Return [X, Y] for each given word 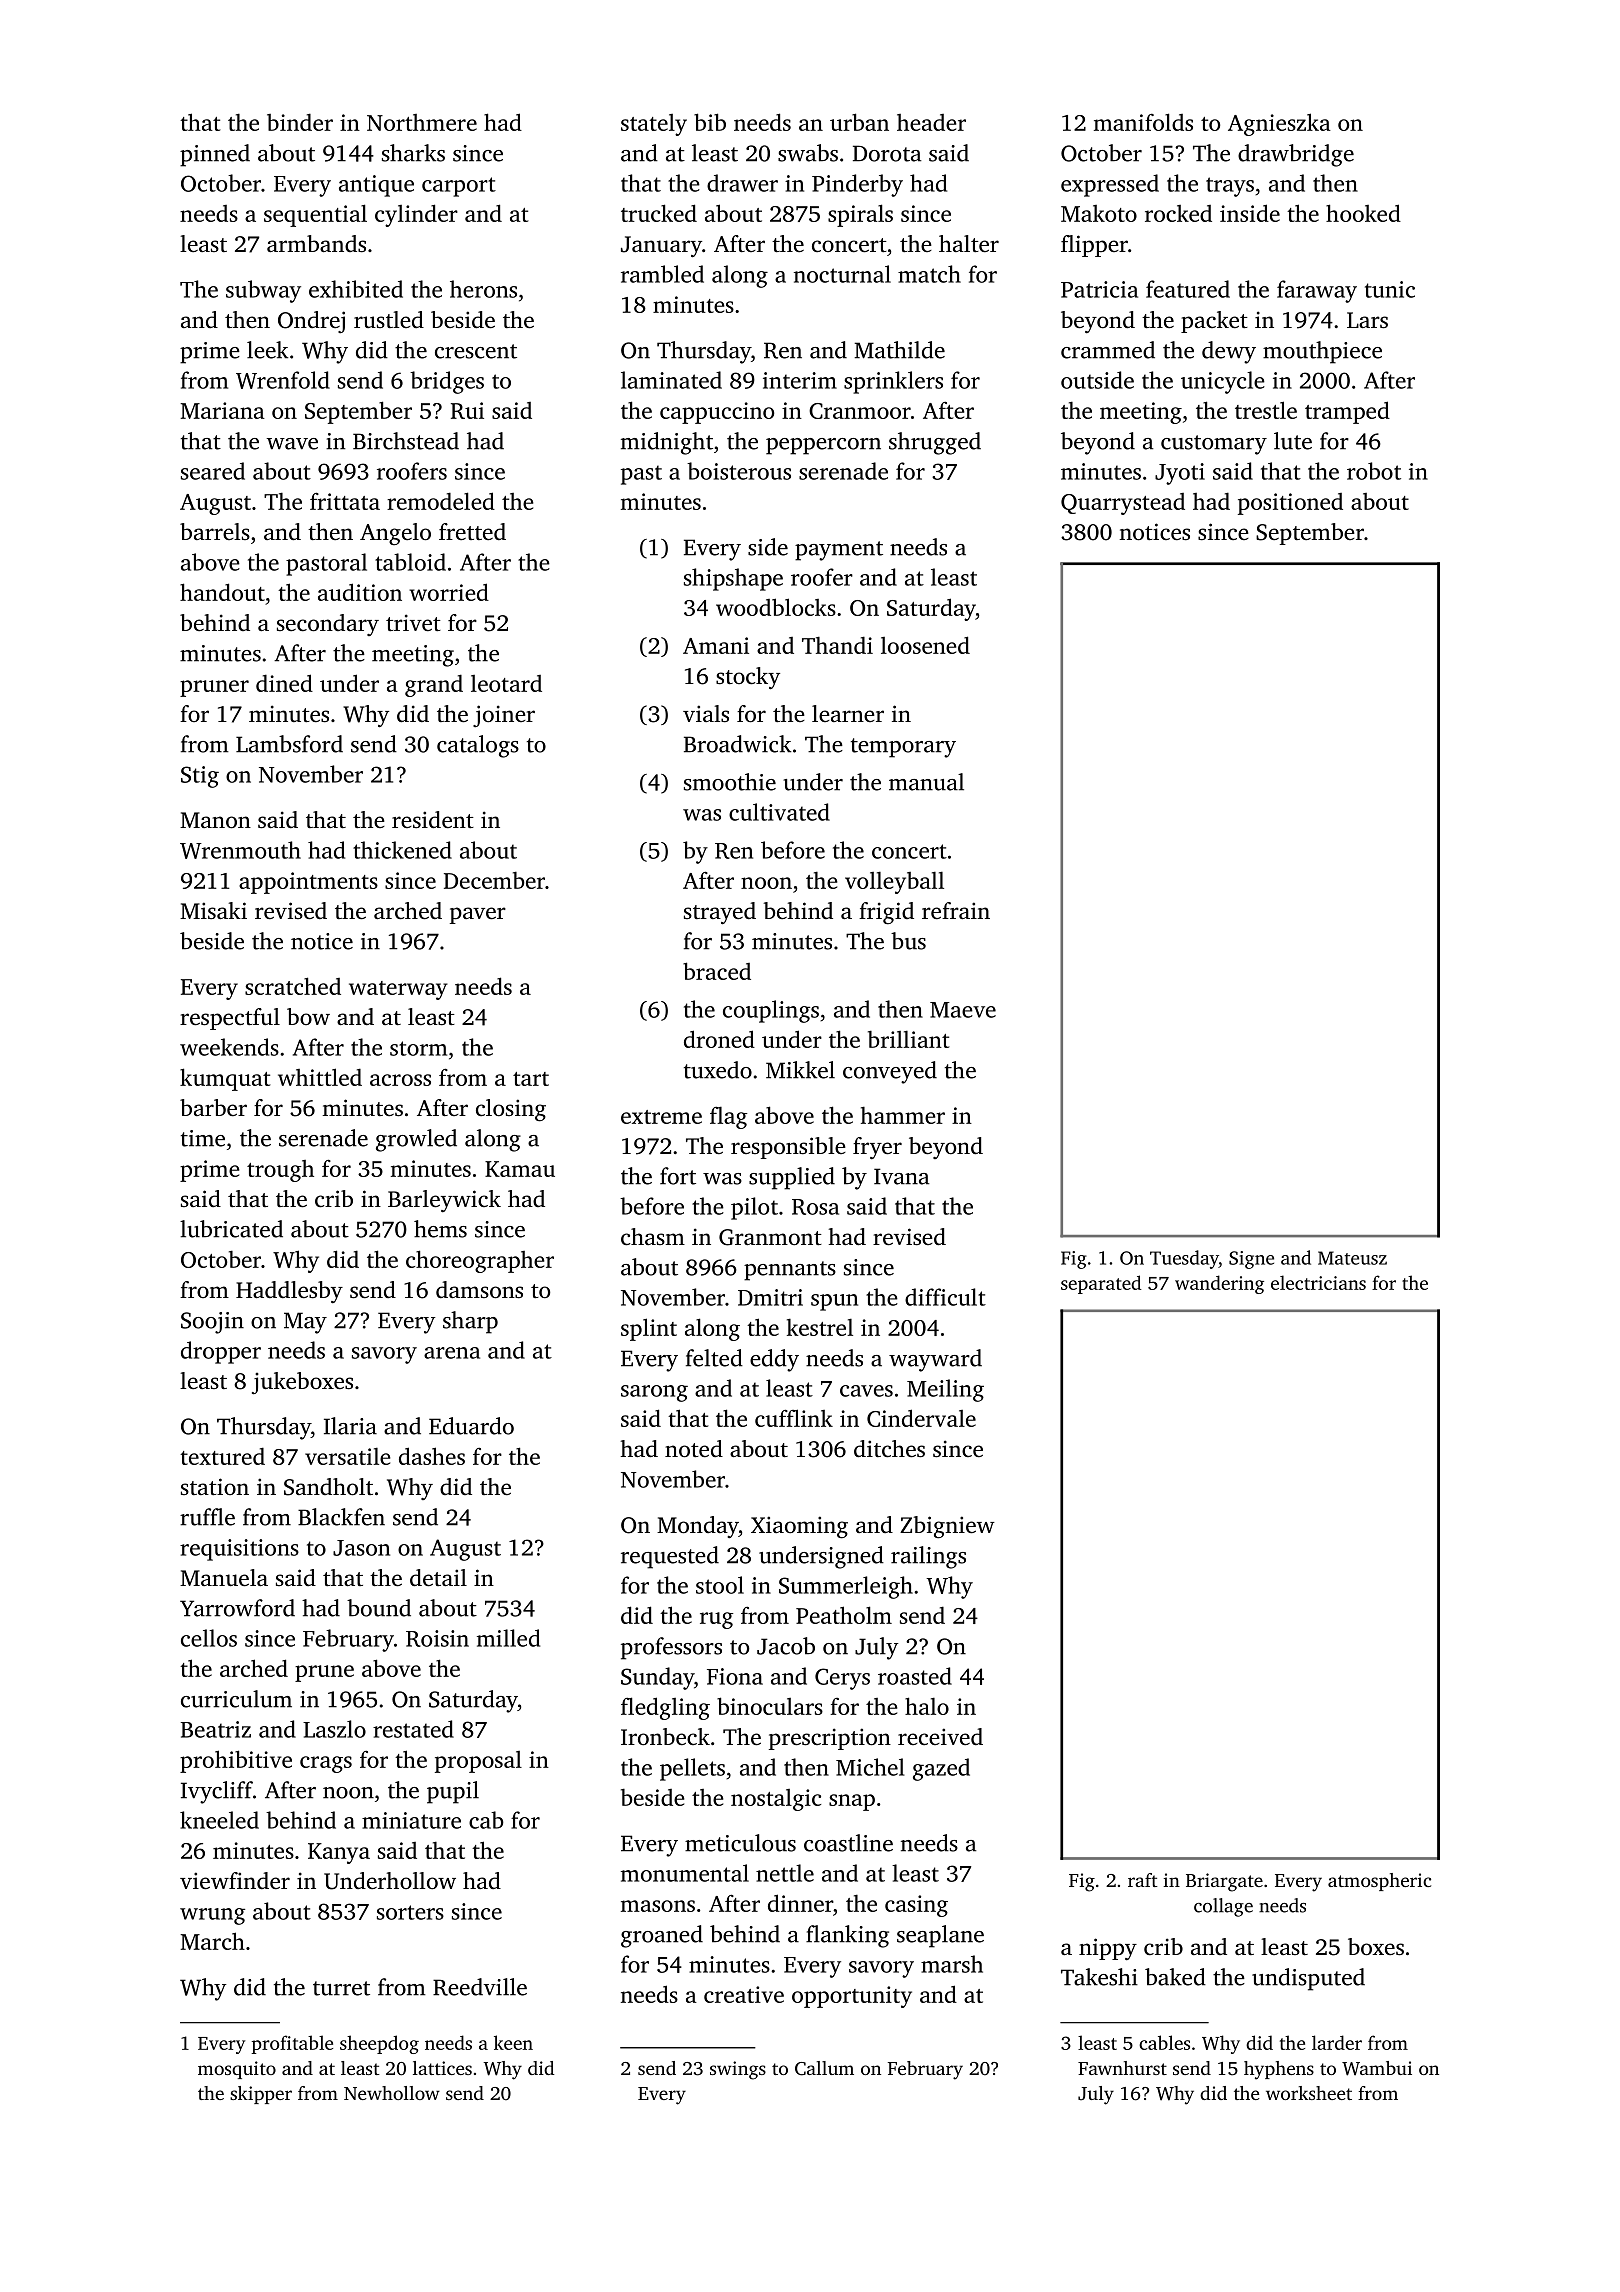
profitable [292, 2044]
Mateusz [1352, 1258]
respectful [230, 1019]
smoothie [730, 782]
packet [1214, 322]
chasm [653, 1237]
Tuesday [1184, 1259]
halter [969, 244]
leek [267, 350]
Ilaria [350, 1426]
